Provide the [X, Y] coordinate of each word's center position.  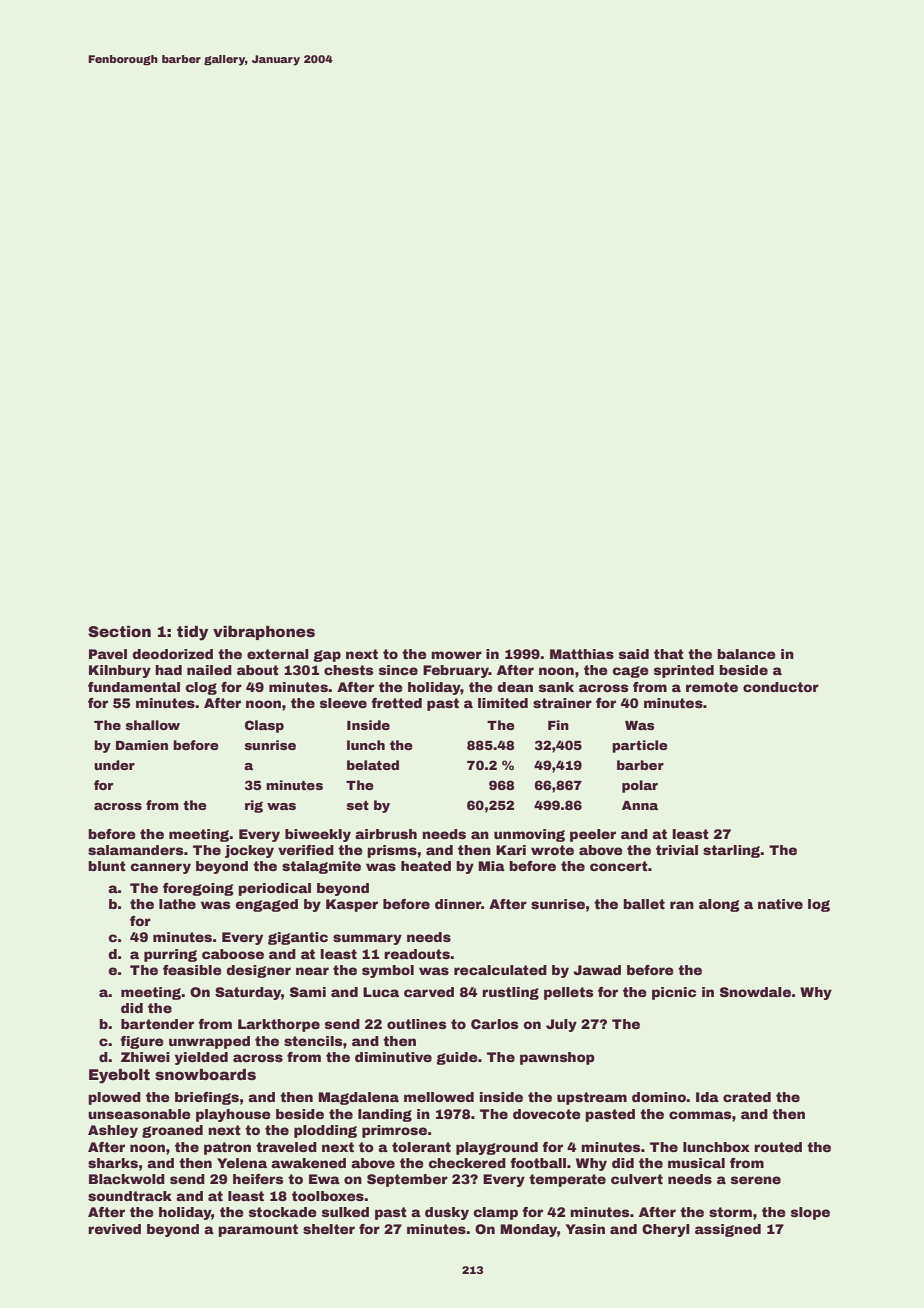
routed [778, 1147]
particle [640, 746]
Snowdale [755, 992]
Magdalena [358, 1098]
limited [503, 703]
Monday [528, 1230]
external [278, 654]
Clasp [264, 726]
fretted [396, 703]
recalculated [500, 970]
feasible [192, 970]
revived [114, 1229]
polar [640, 786]
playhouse [233, 1115]
